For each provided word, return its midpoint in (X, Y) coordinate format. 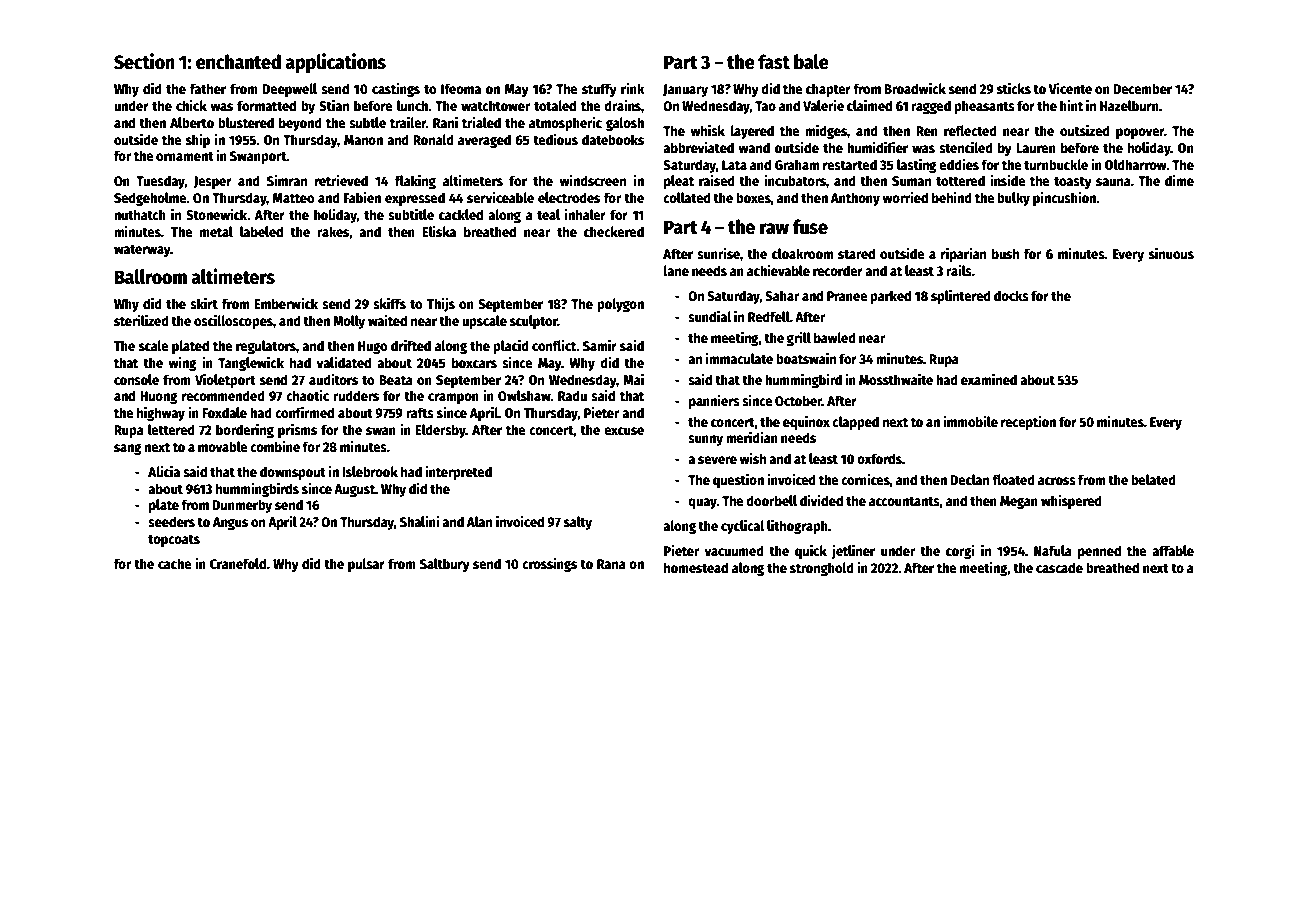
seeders (171, 521)
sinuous (1171, 253)
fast (774, 62)
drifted (411, 345)
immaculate (739, 358)
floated (1013, 479)
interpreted (458, 472)
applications (335, 63)
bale (811, 62)
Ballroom (151, 277)
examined (989, 379)
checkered (614, 231)
